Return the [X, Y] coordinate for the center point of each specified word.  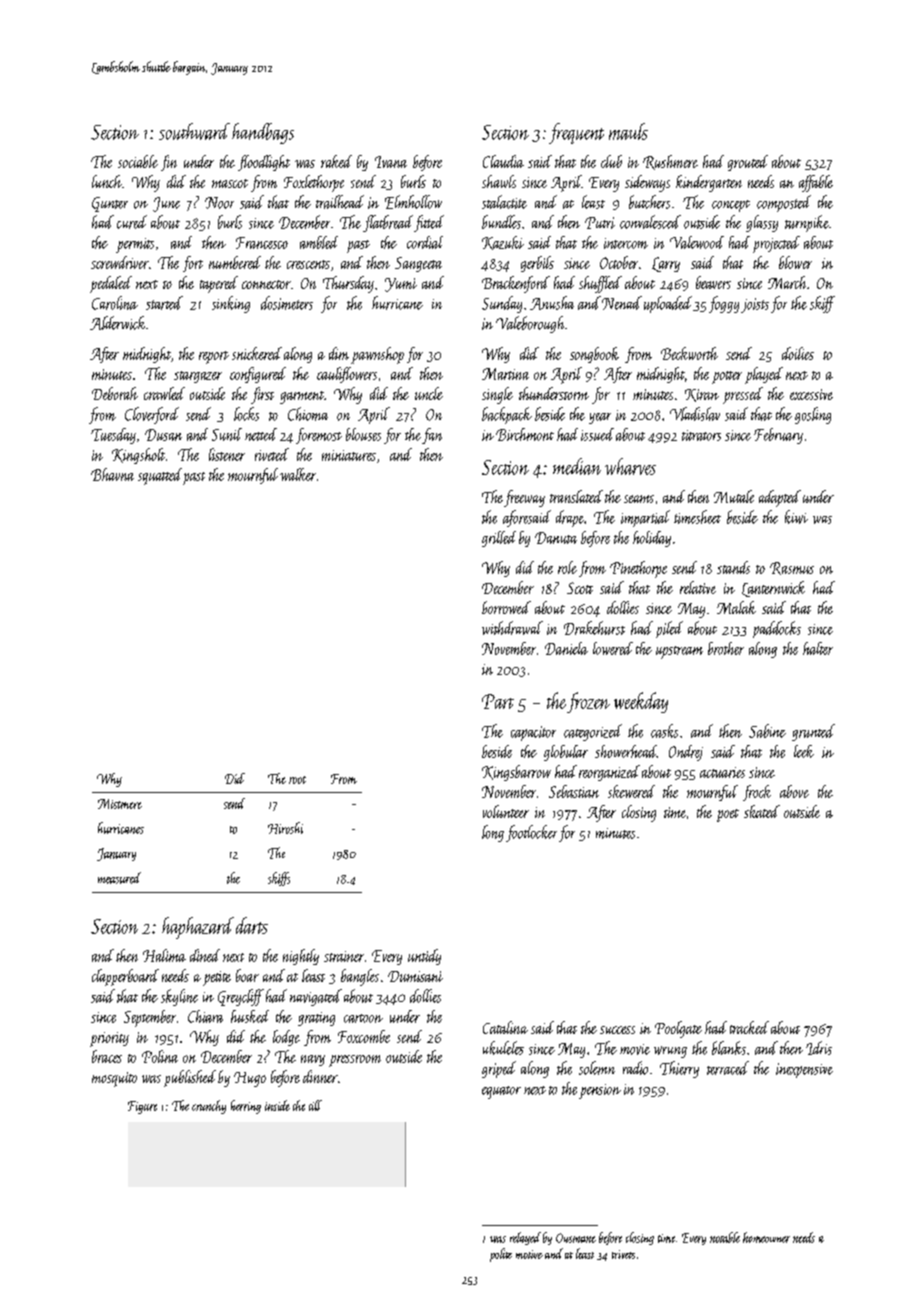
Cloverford [152, 415]
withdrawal [512, 628]
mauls [628, 131]
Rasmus [792, 568]
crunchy [209, 1107]
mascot [230, 183]
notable [725, 1237]
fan [432, 436]
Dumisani [415, 976]
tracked [749, 1027]
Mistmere [120, 804]
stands [733, 567]
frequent [576, 133]
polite [501, 1255]
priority [109, 1039]
